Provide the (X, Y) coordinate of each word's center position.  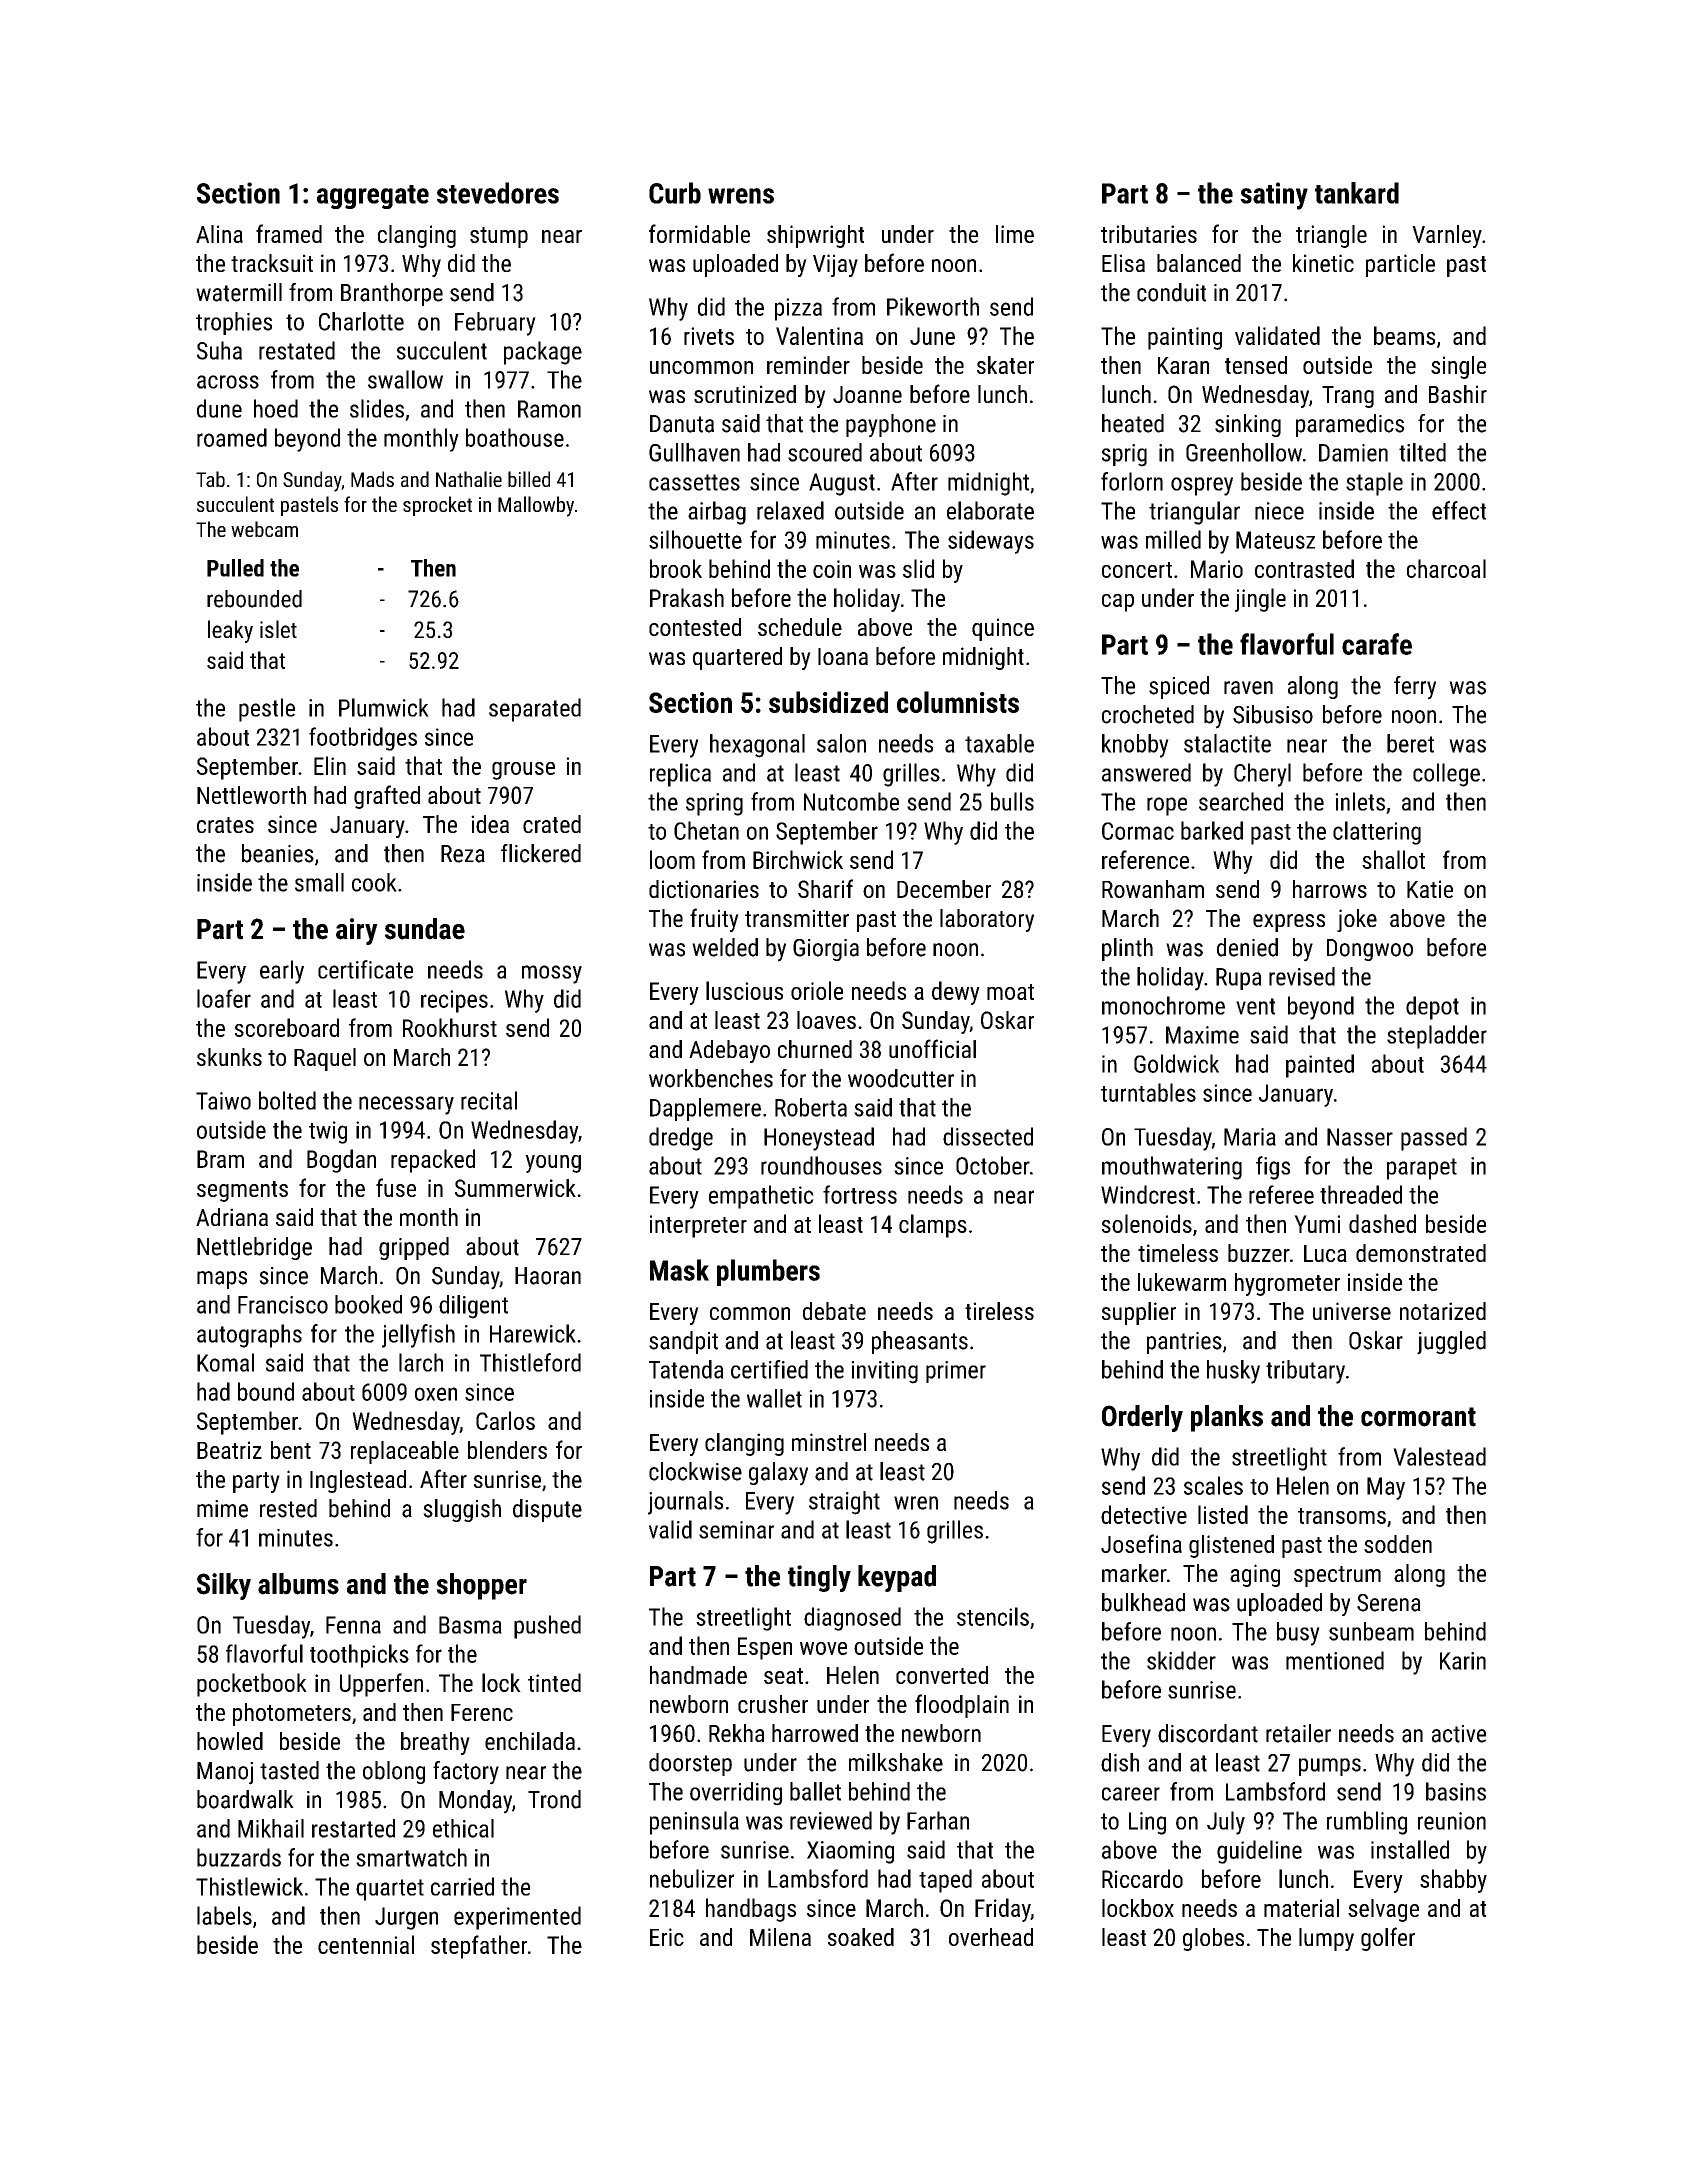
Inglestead (358, 1481)
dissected (988, 1136)
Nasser (1360, 1137)
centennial (366, 1944)
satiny (1274, 196)
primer (956, 1372)
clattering (1377, 833)
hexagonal (757, 746)
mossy (552, 974)
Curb (675, 193)
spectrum (1337, 1576)
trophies (234, 323)
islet (278, 629)
